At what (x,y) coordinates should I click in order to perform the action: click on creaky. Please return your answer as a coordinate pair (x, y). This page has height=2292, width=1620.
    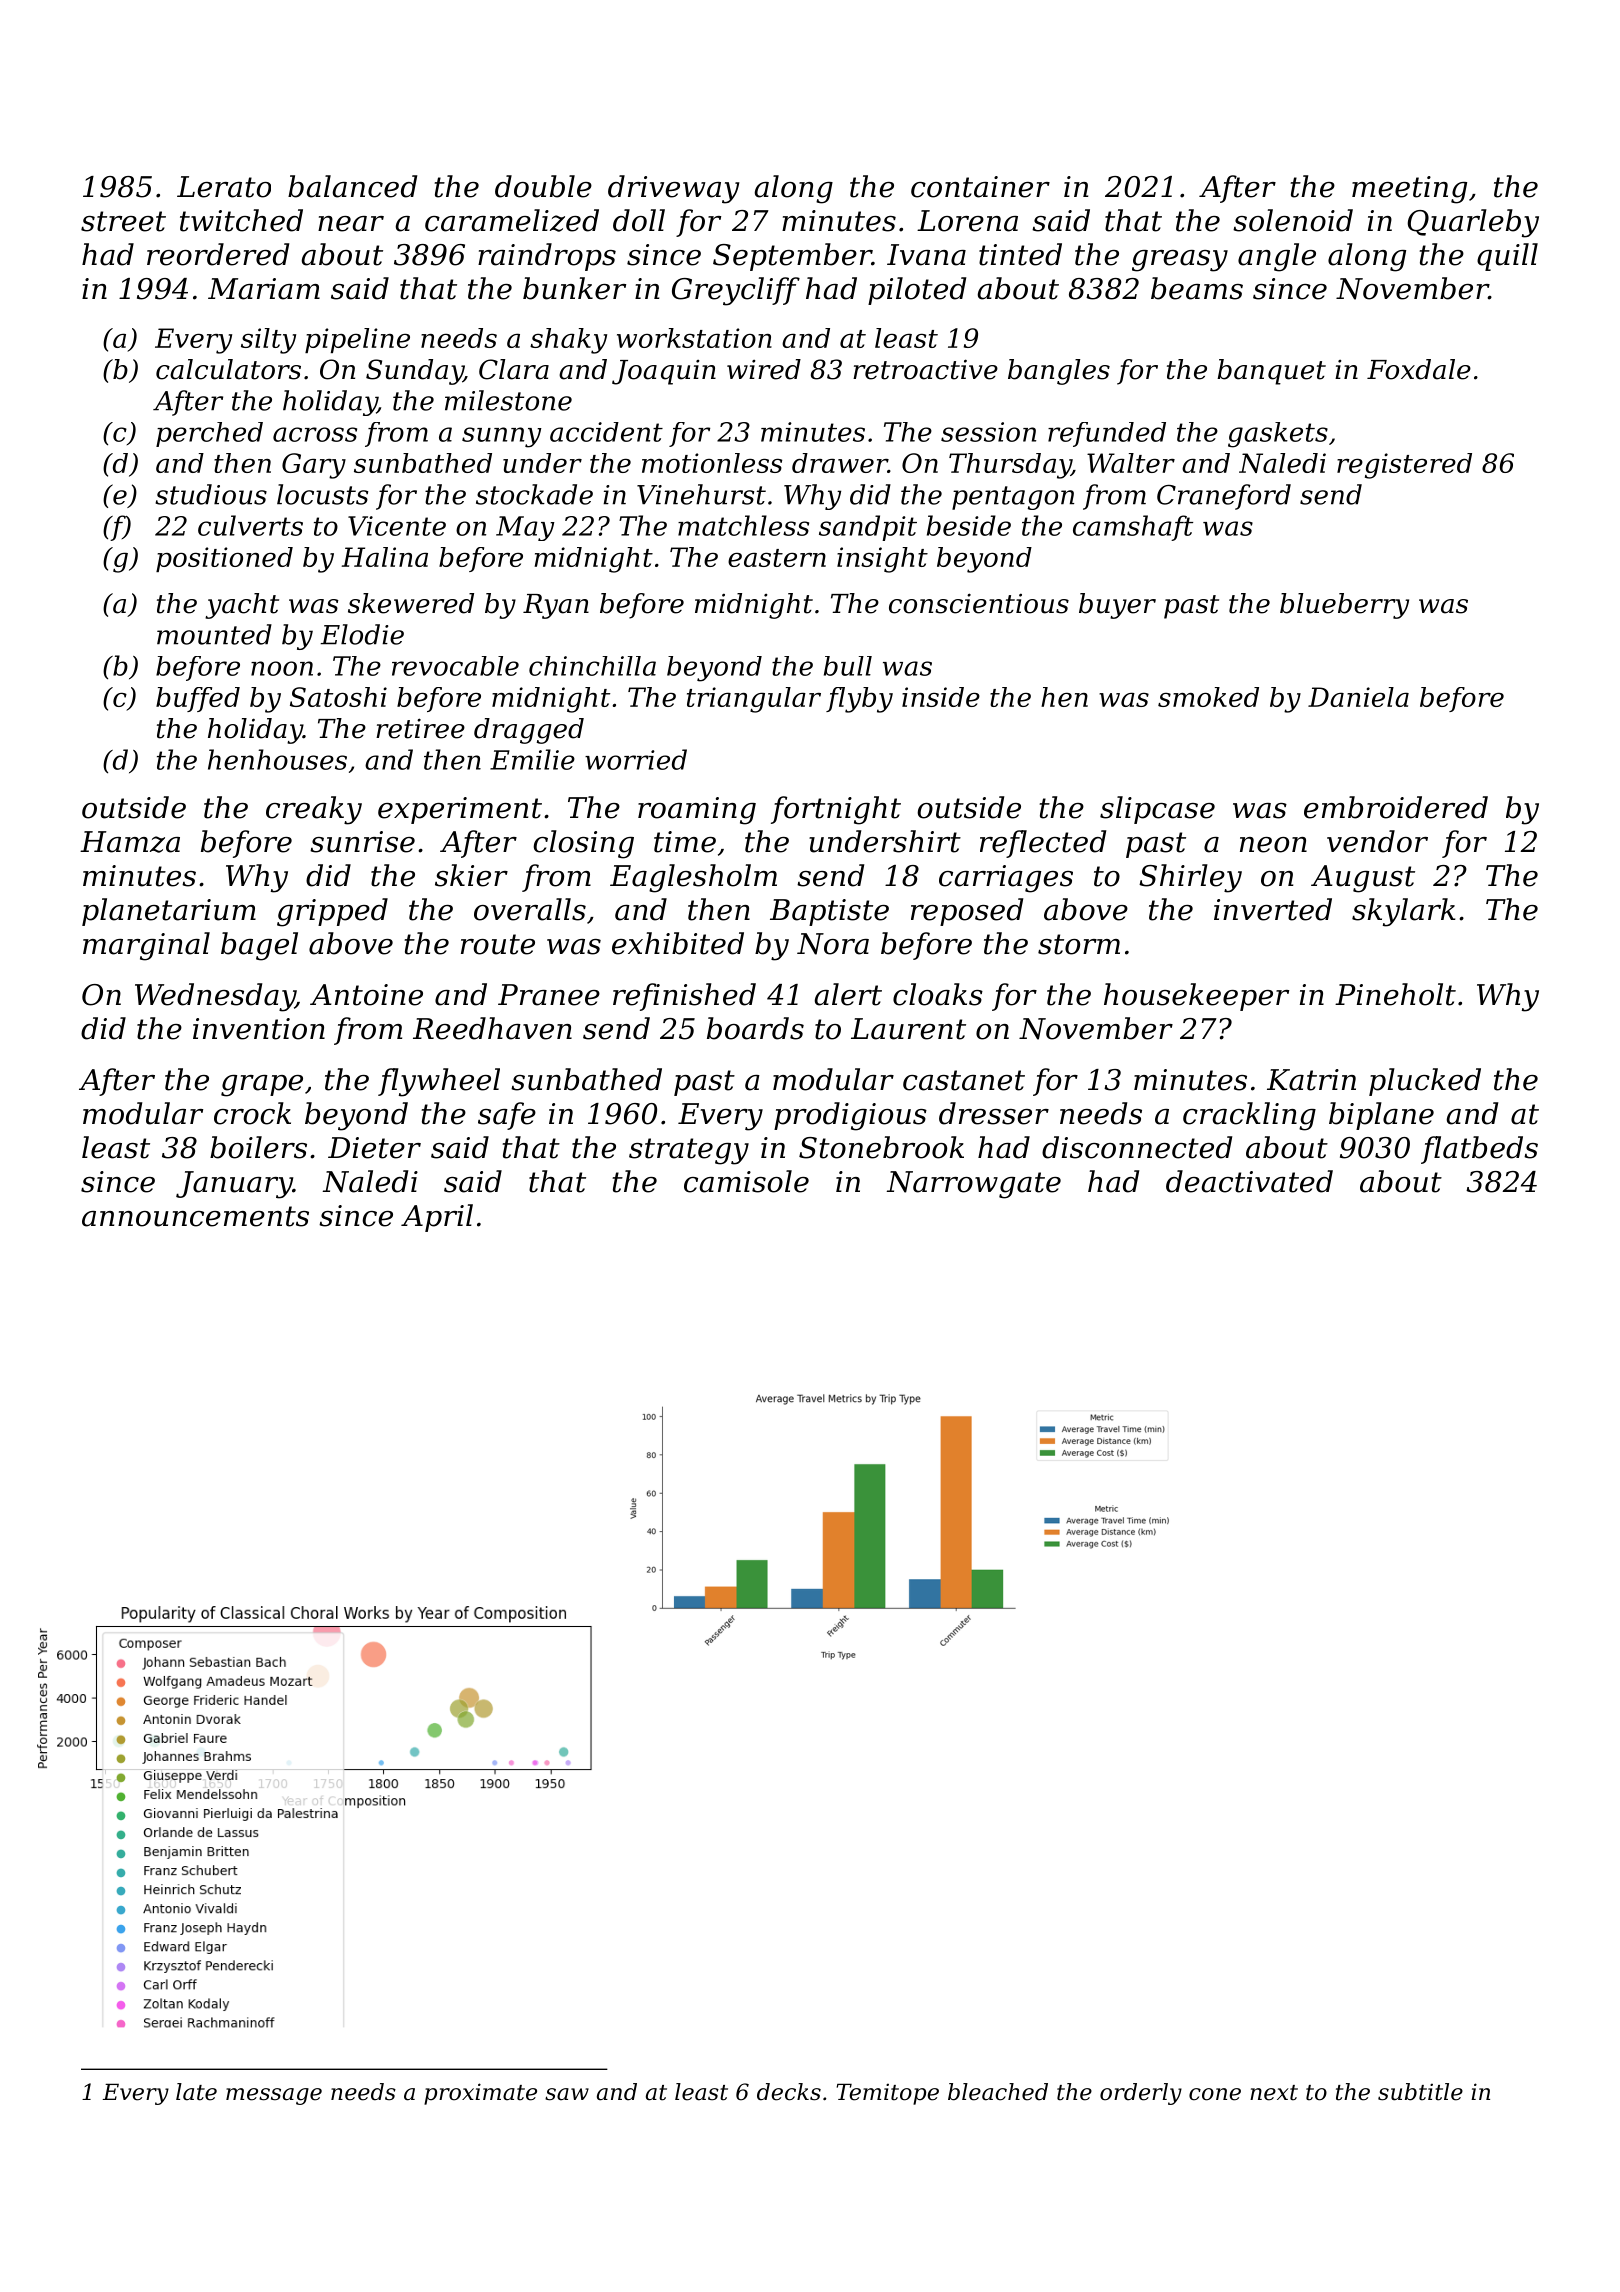
    Looking at the image, I should click on (314, 810).
